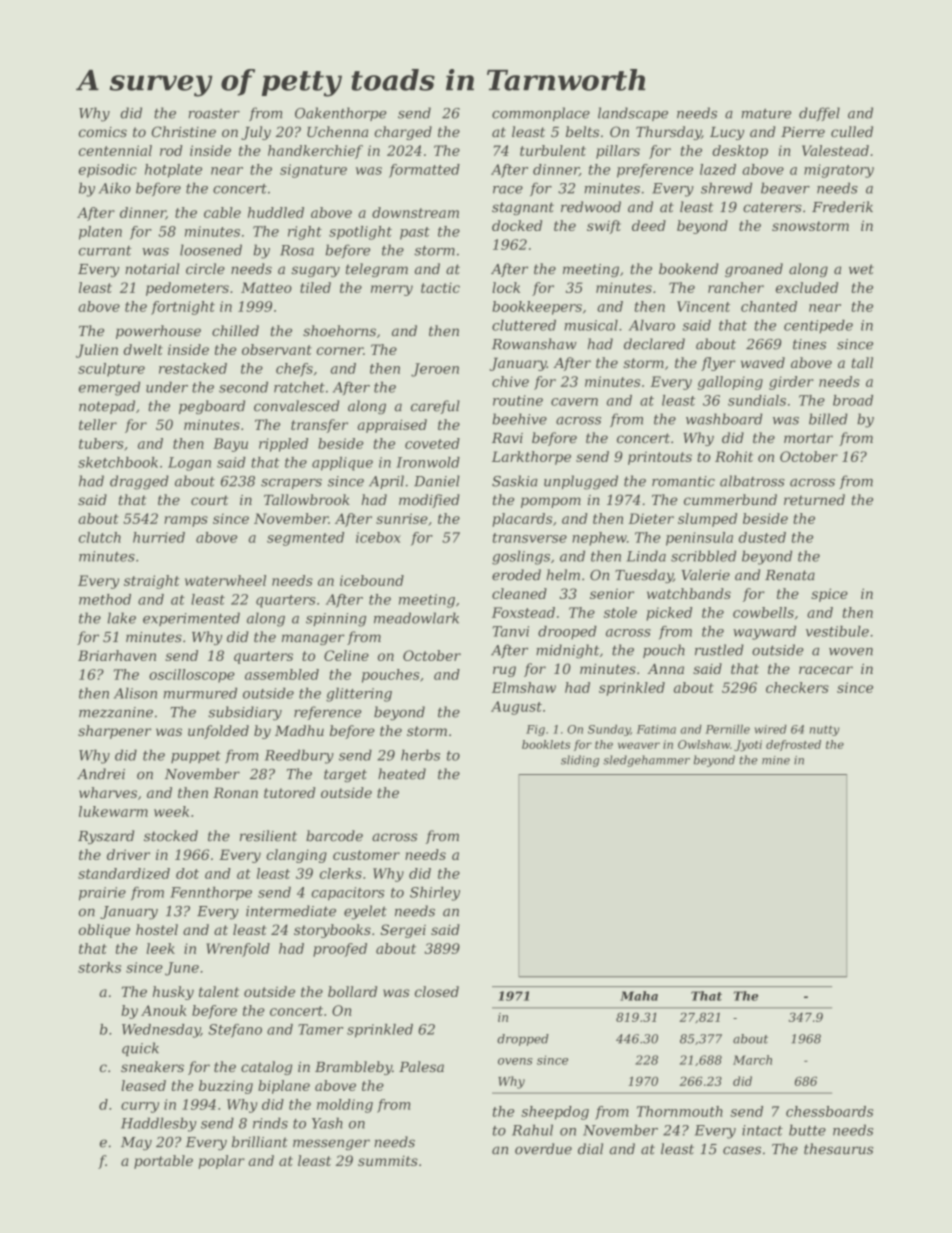 This document has height=1233, width=952. Describe the element at coordinates (402, 774) in the document. I see `heated` at that location.
